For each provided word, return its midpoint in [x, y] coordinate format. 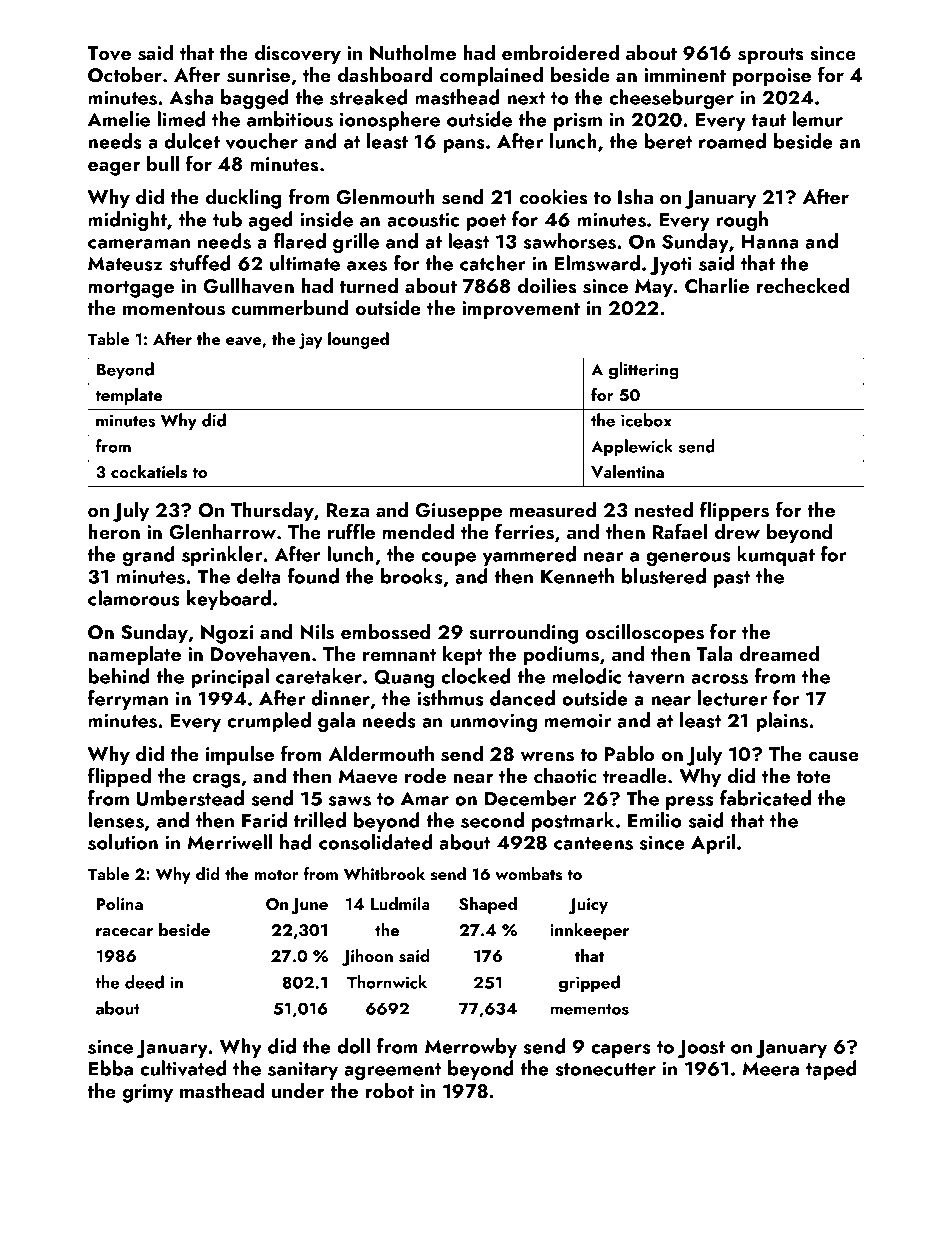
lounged [358, 340]
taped [831, 1070]
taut [768, 120]
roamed [732, 141]
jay [310, 341]
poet [486, 222]
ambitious [290, 119]
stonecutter [606, 1069]
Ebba [111, 1068]
